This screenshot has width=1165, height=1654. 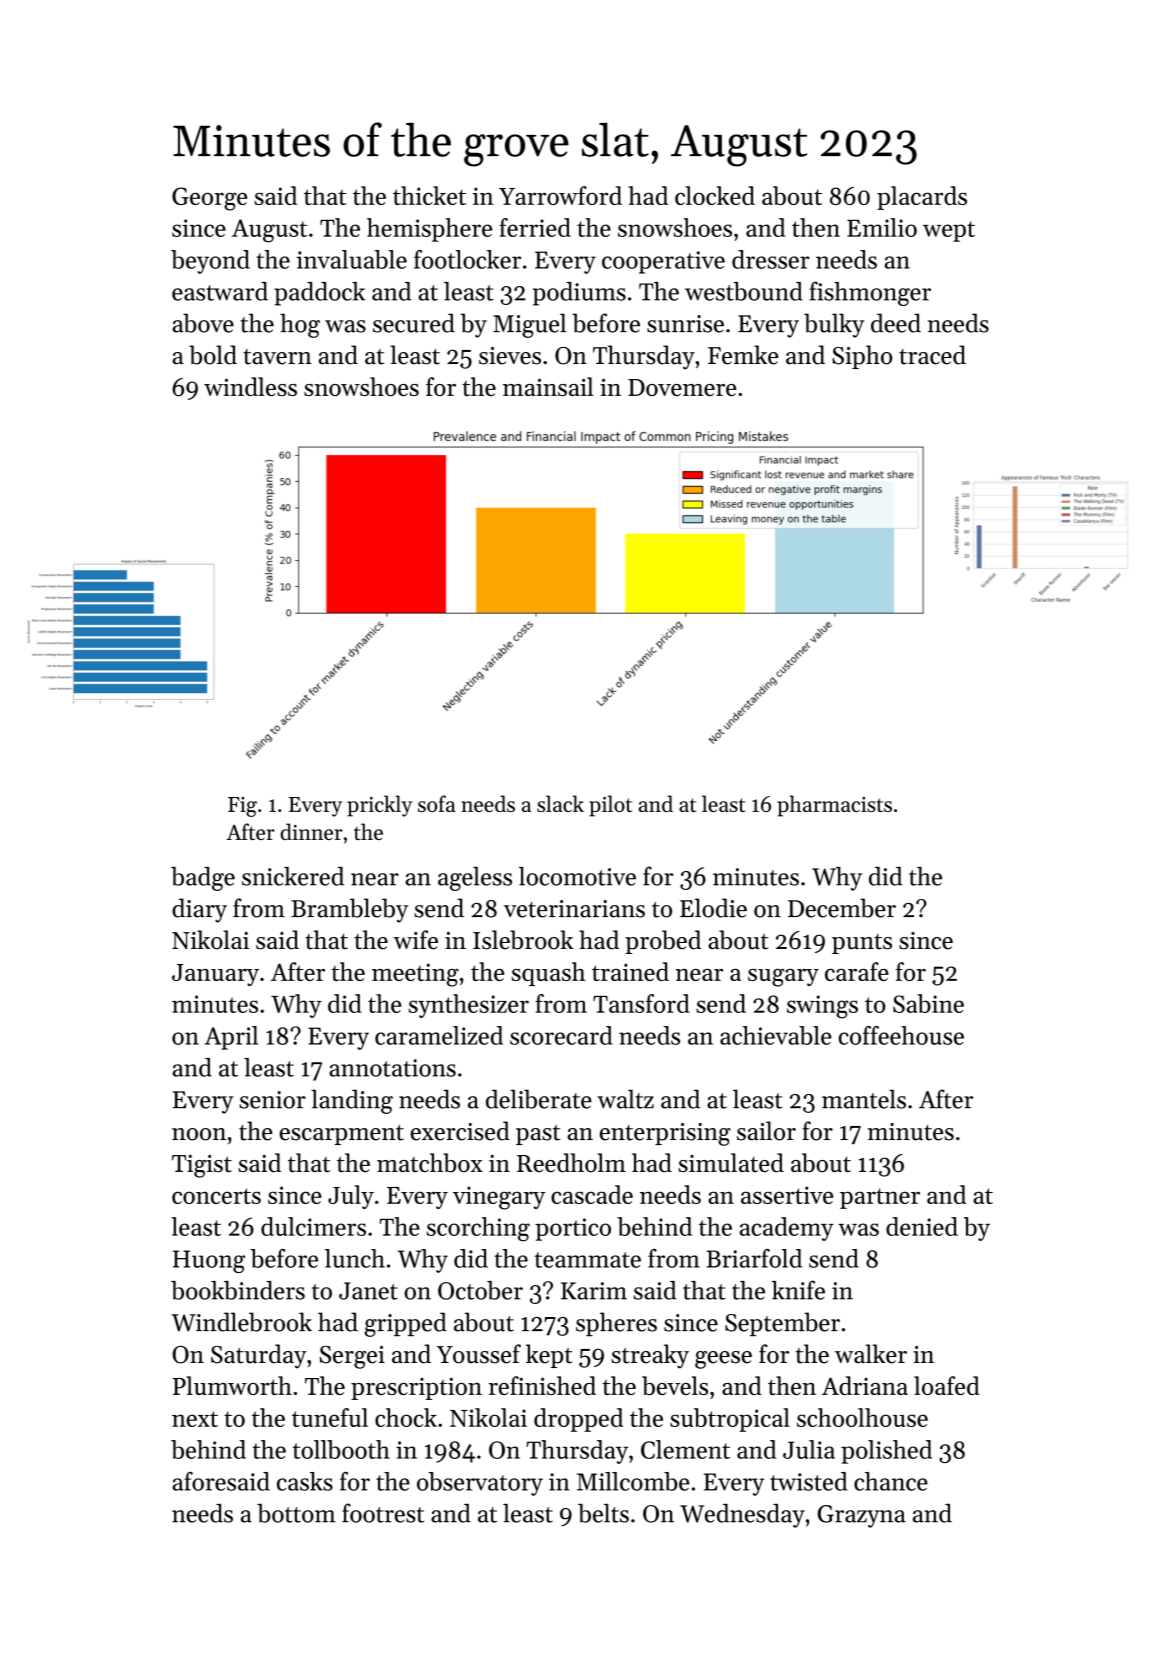 I want to click on George, so click(x=209, y=199).
